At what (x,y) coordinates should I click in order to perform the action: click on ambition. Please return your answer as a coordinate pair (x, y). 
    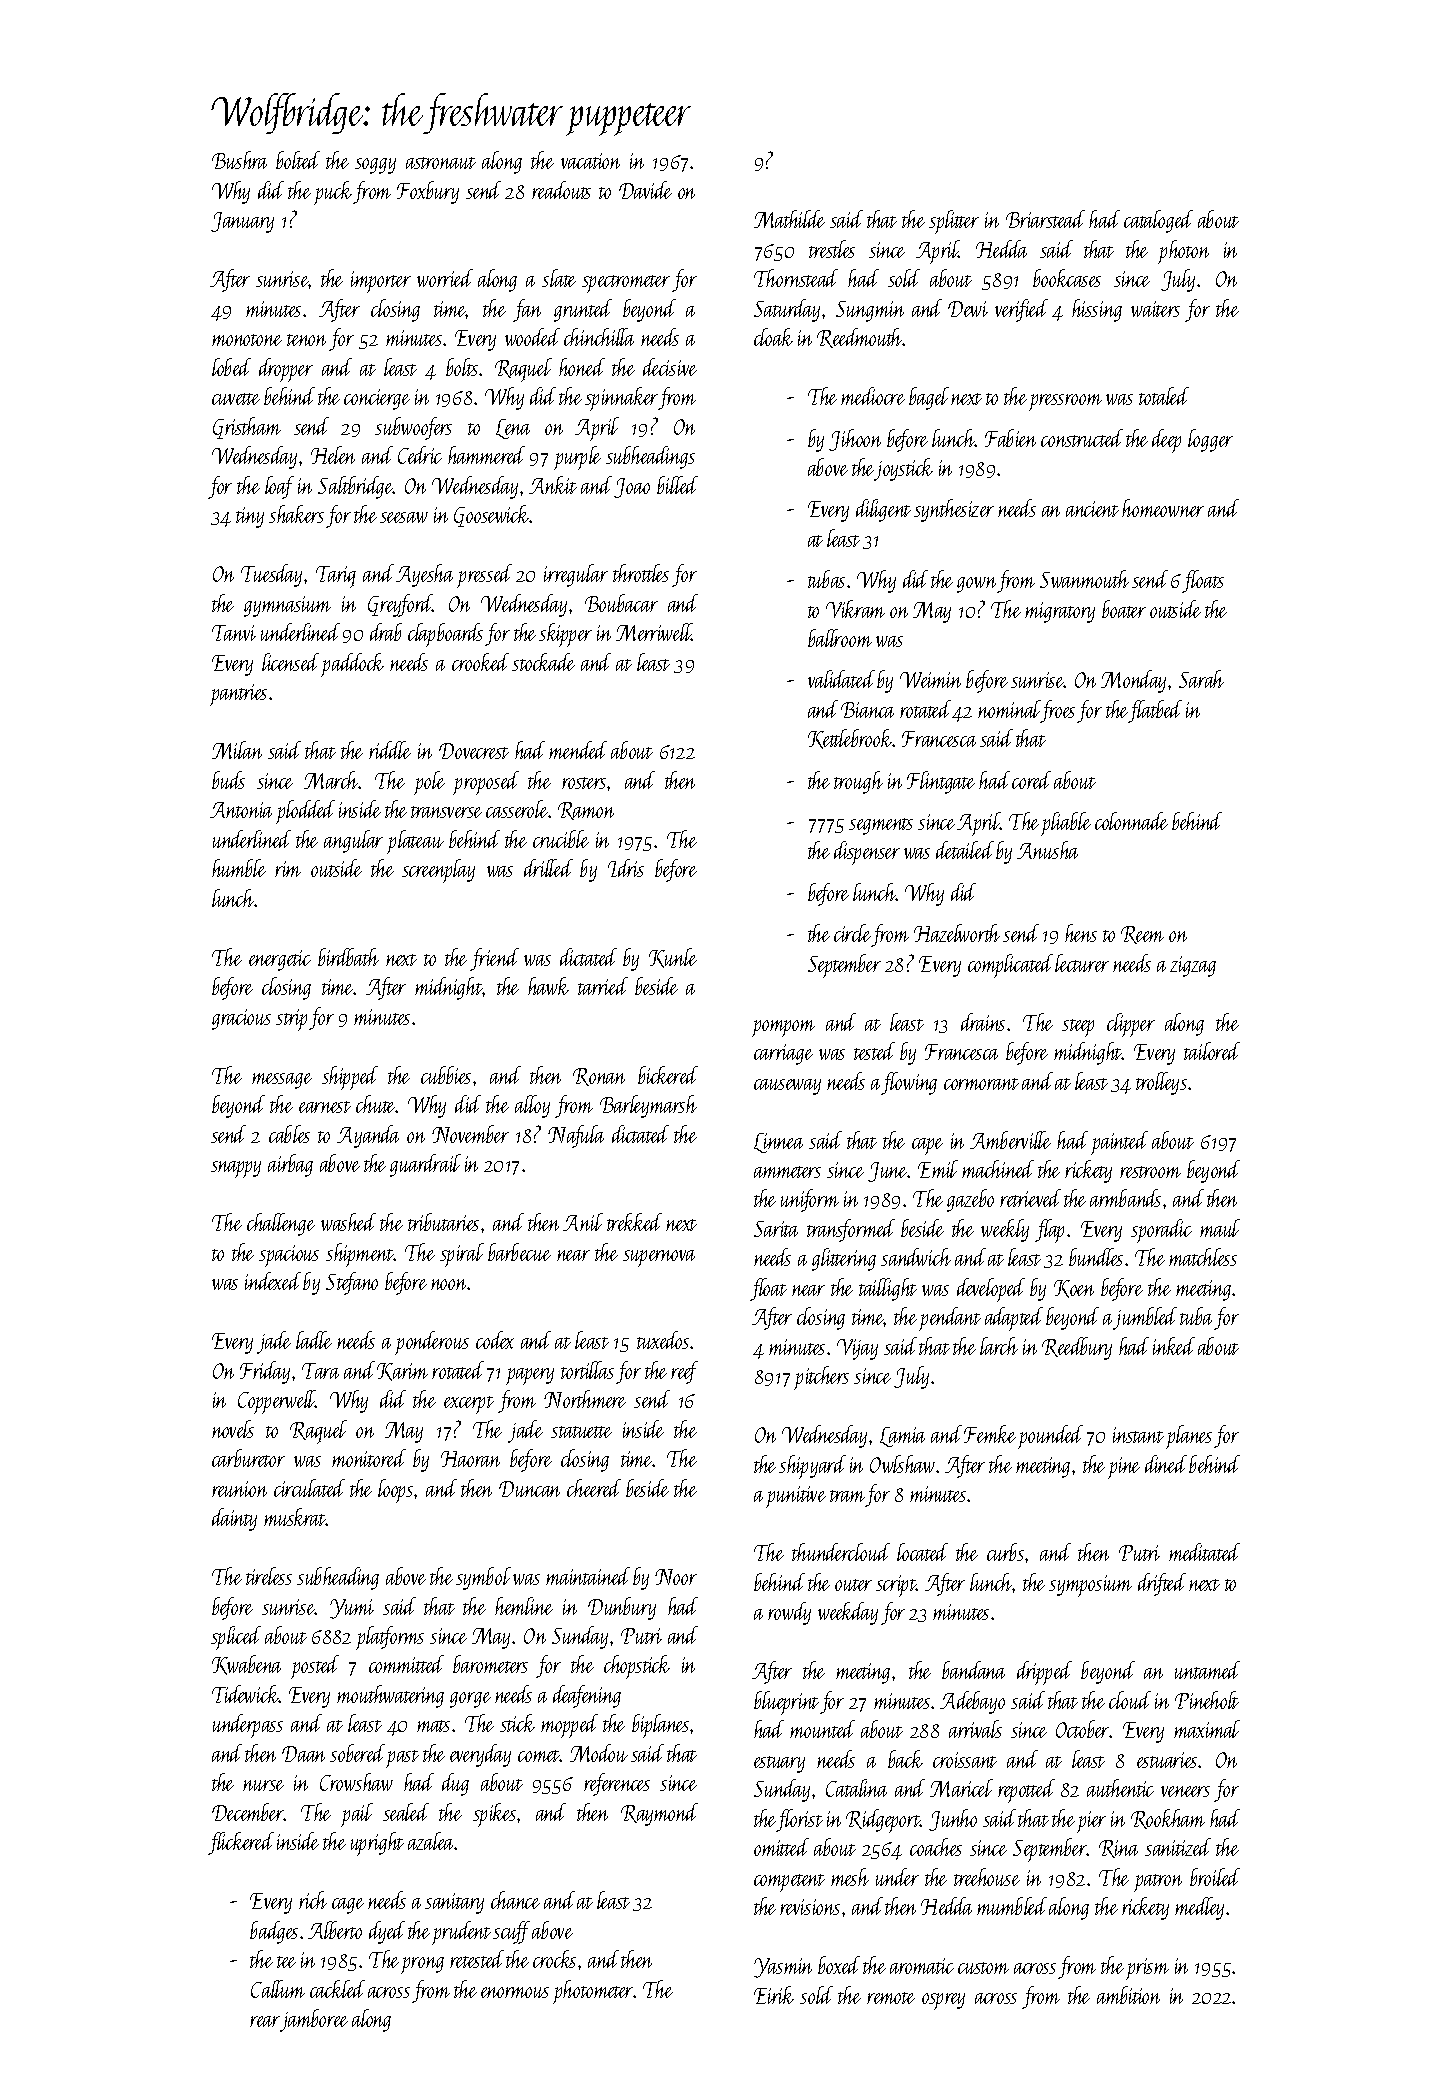
    Looking at the image, I should click on (1128, 1995).
